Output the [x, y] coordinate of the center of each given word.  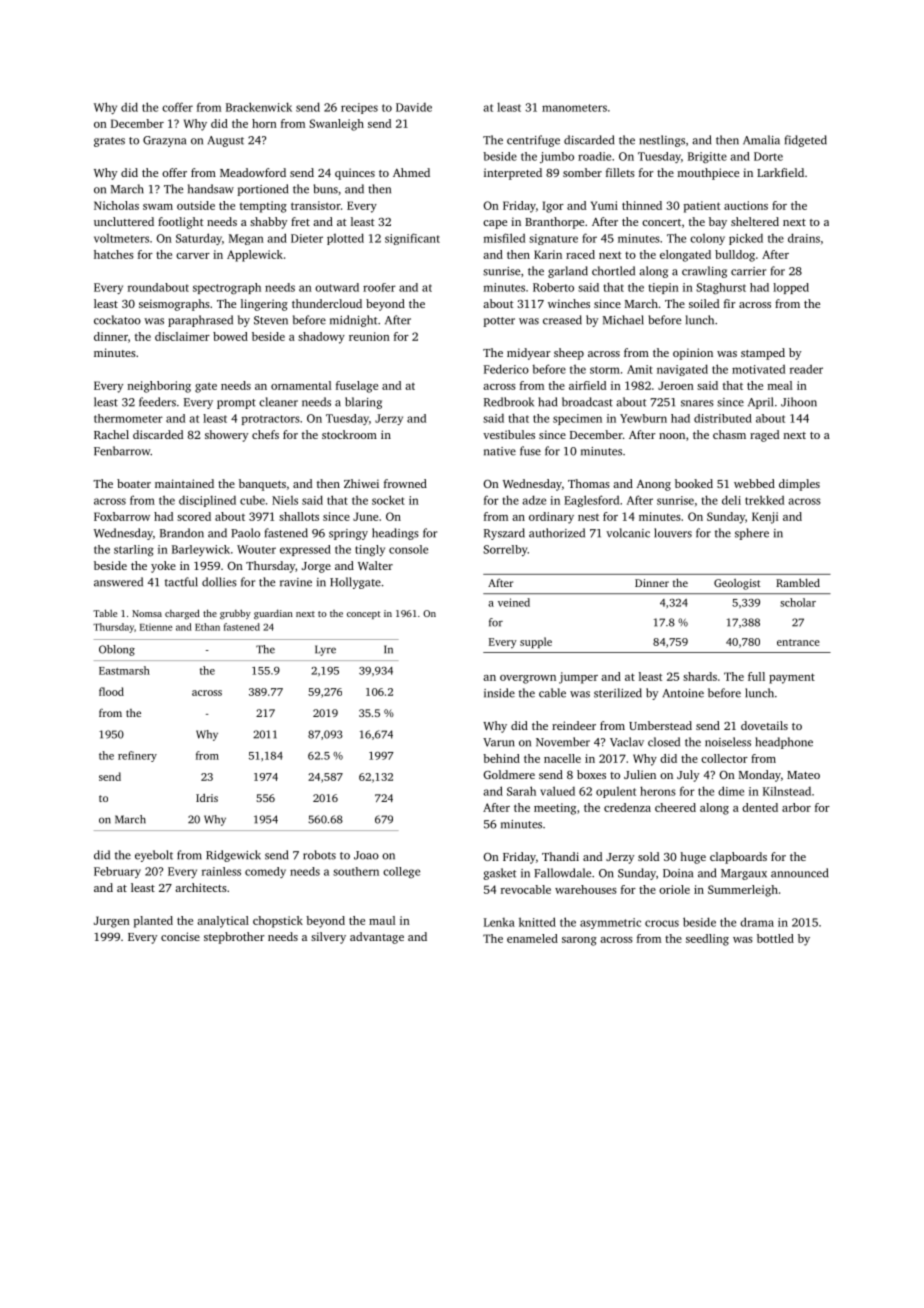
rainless [221, 871]
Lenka [499, 922]
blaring [363, 403]
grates [109, 142]
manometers [574, 108]
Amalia [761, 140]
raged [764, 436]
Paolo [245, 533]
